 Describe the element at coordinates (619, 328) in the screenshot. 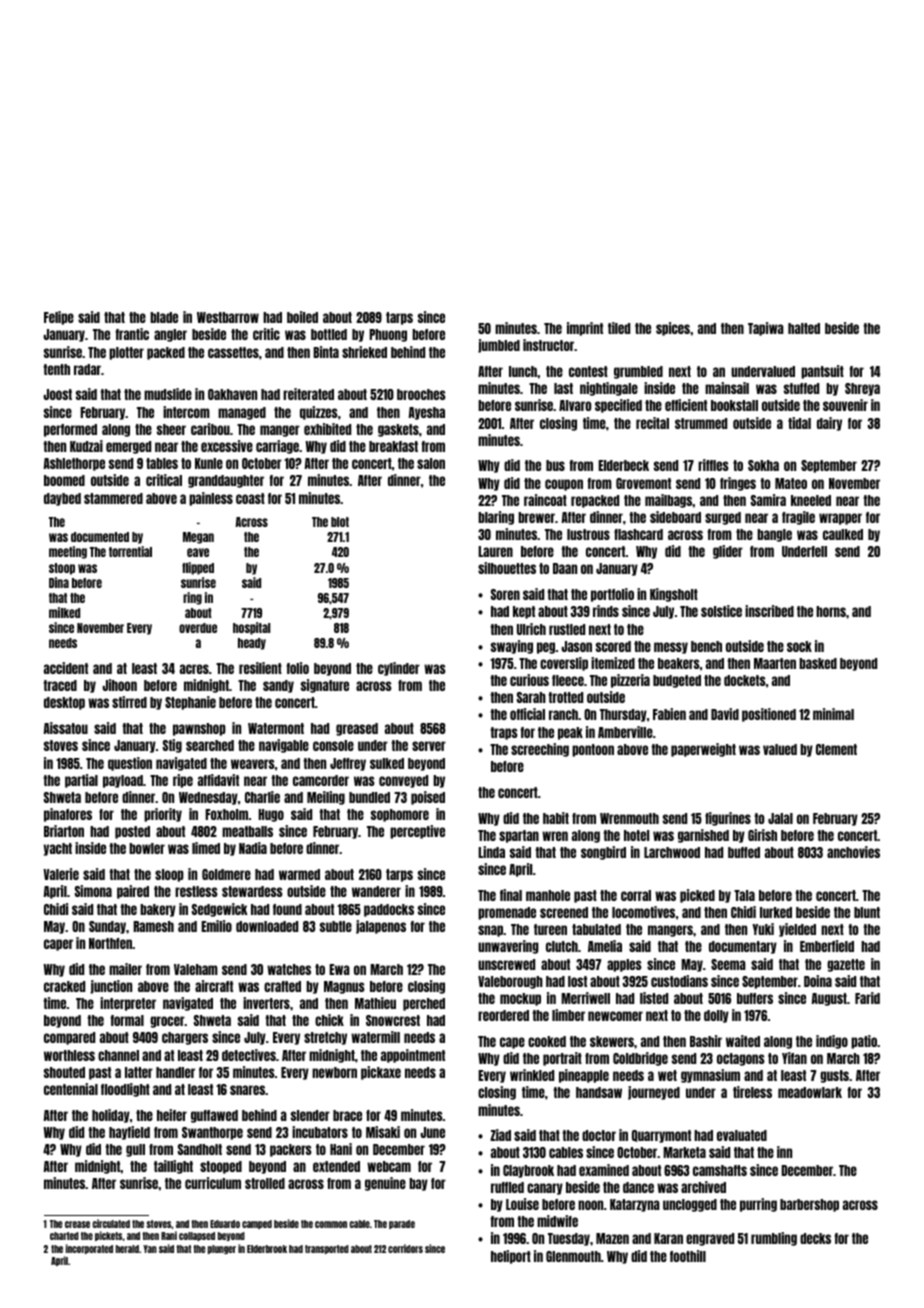

I see `tiled` at that location.
